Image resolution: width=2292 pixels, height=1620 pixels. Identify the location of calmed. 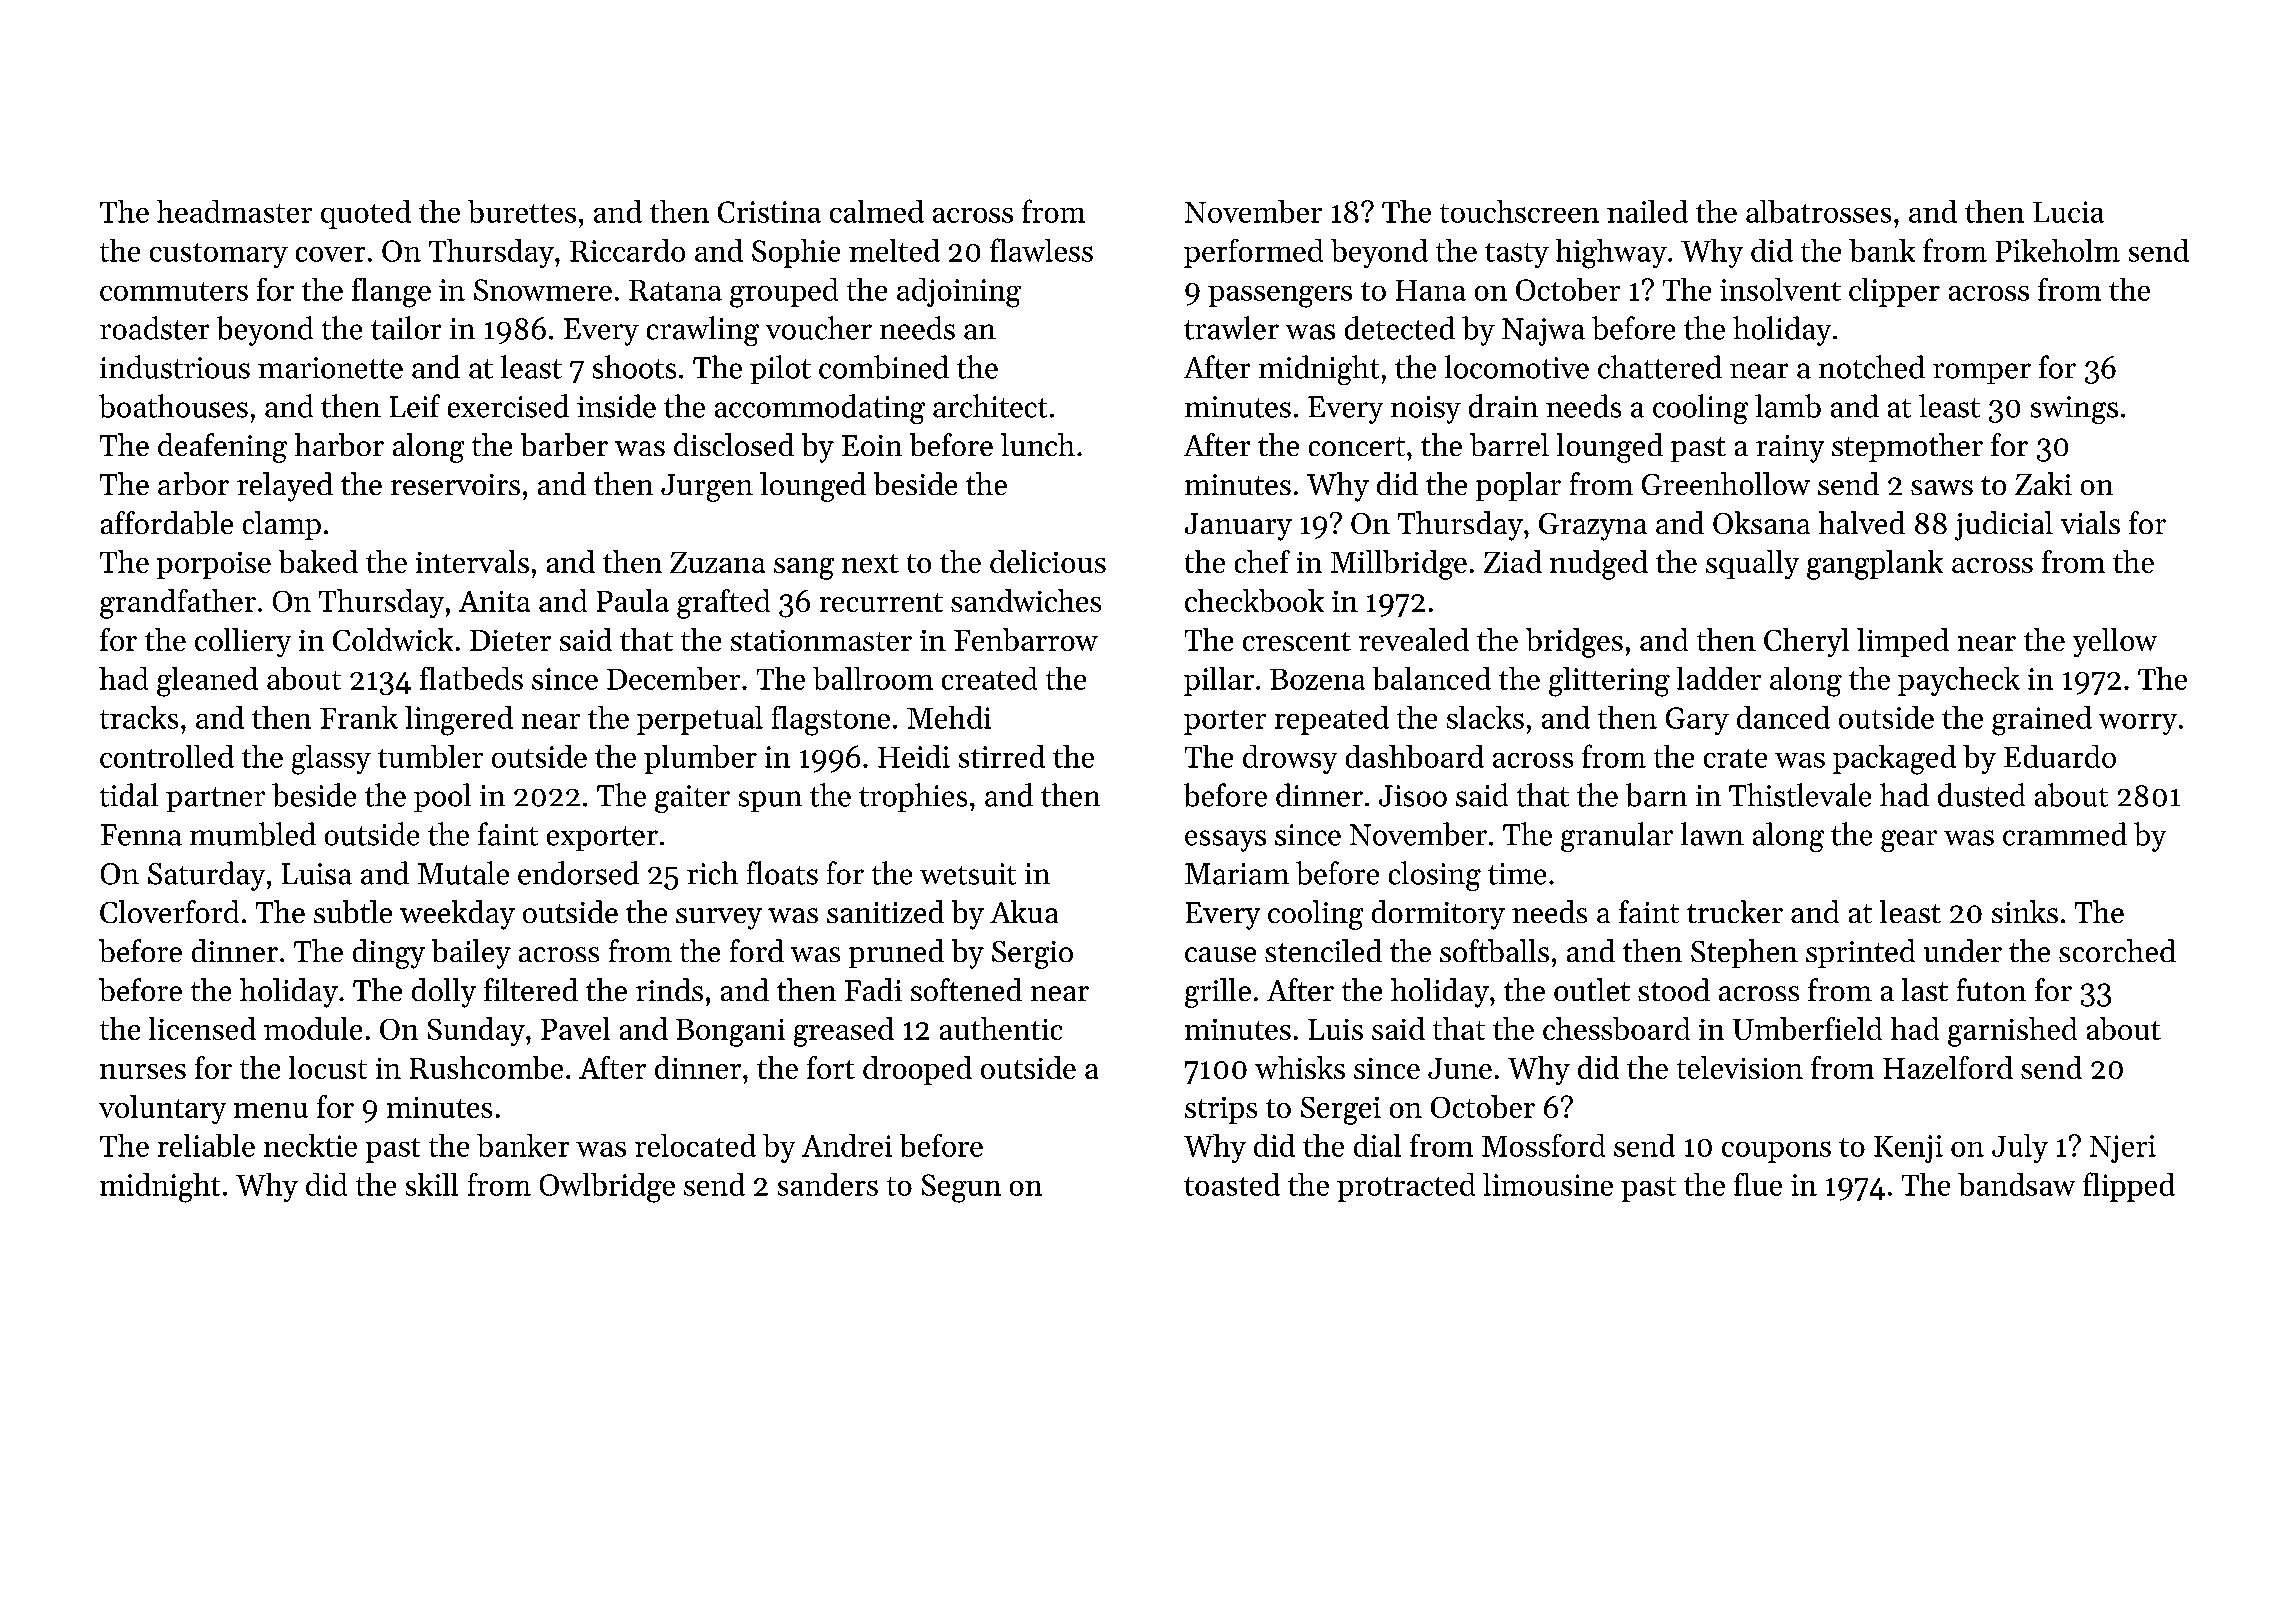
(877, 211).
